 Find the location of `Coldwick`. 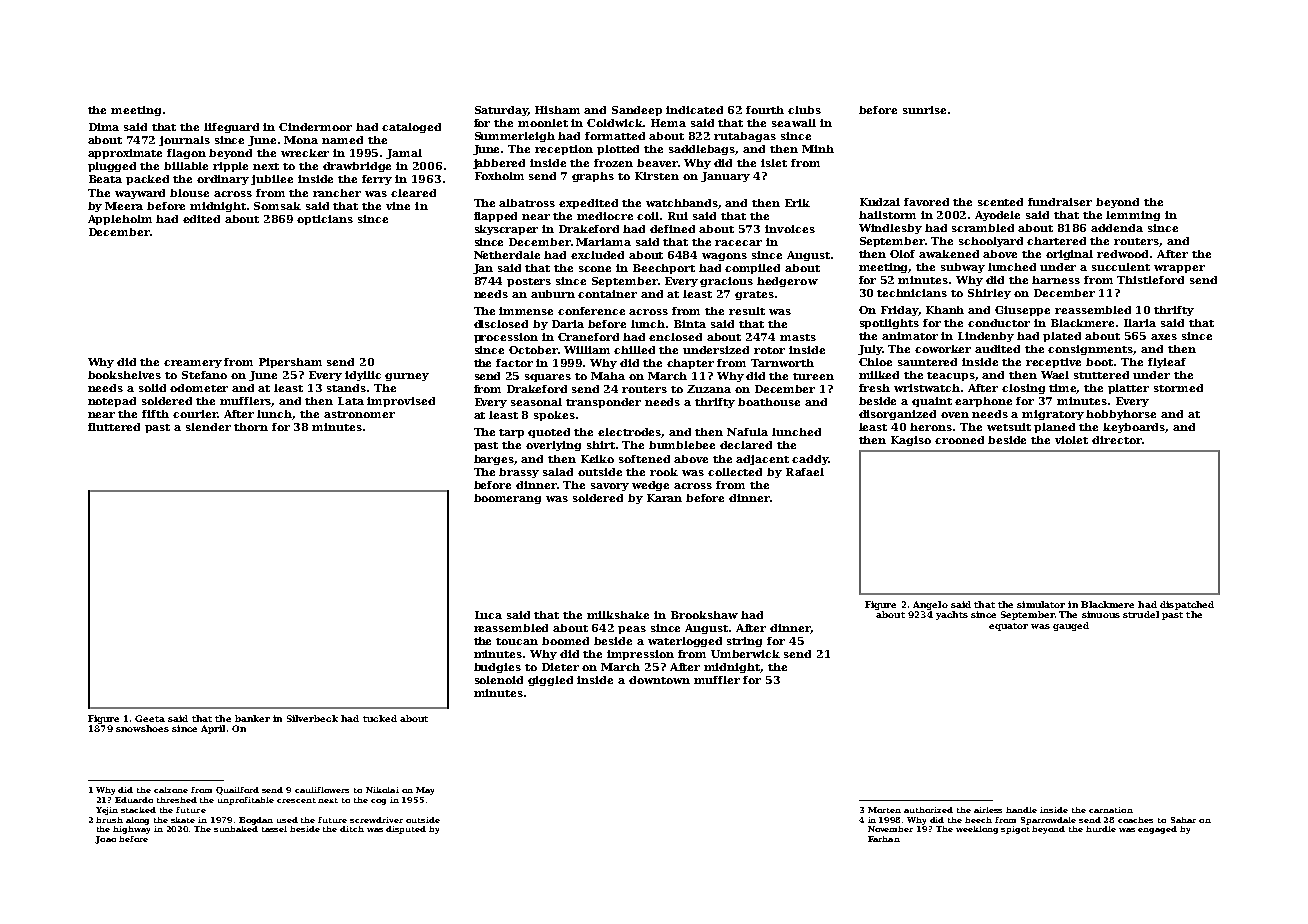

Coldwick is located at coordinates (615, 123).
